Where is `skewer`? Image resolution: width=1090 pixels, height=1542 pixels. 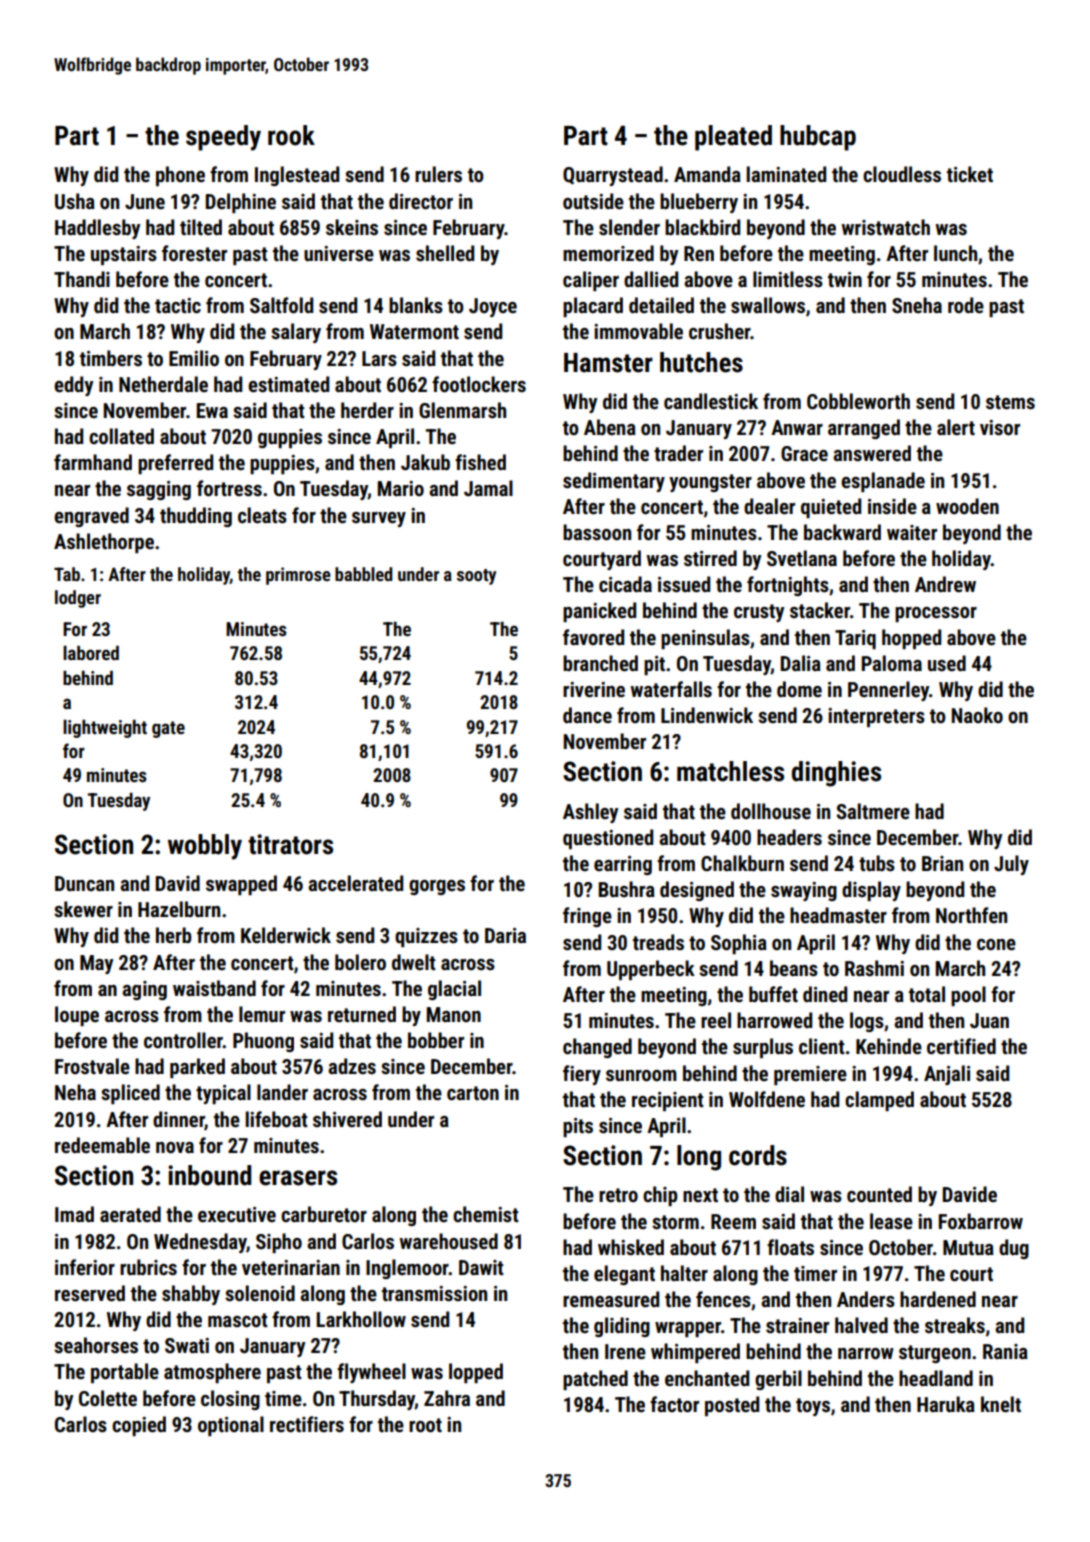 skewer is located at coordinates (83, 909).
